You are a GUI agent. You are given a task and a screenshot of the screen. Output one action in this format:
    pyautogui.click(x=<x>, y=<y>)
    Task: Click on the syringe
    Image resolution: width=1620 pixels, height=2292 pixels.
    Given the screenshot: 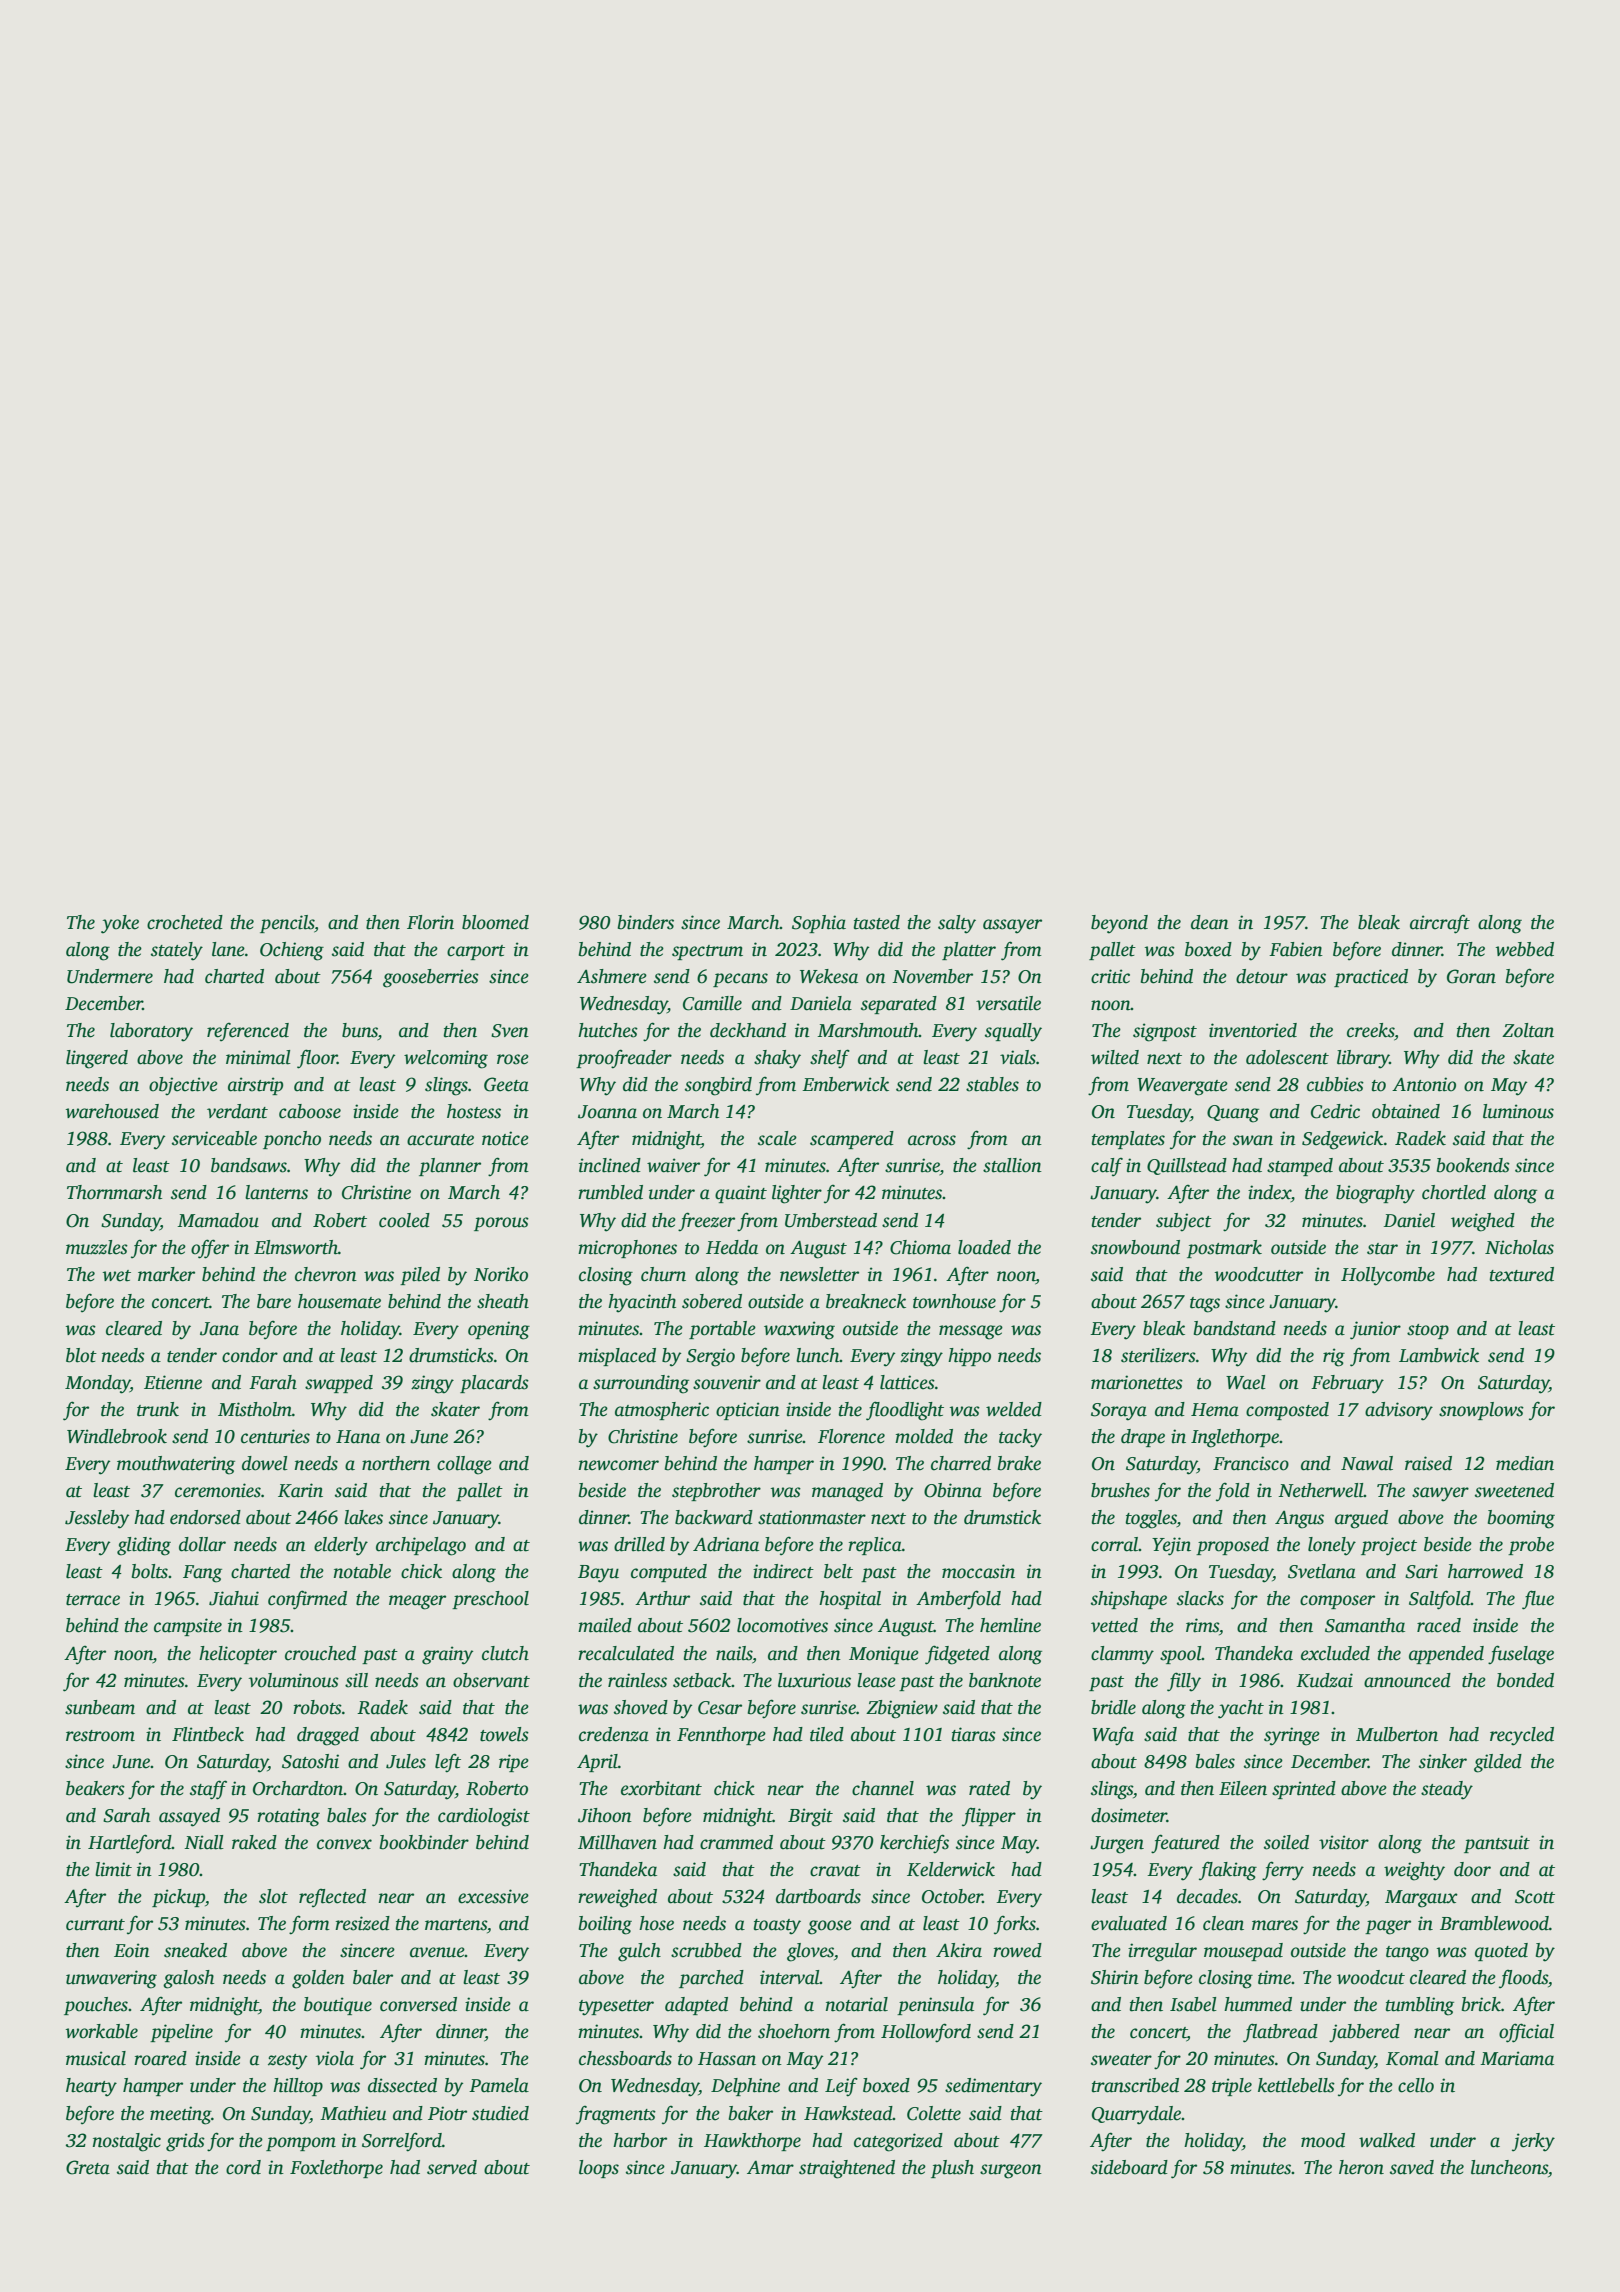 What is the action you would take?
    pyautogui.click(x=1292, y=1736)
